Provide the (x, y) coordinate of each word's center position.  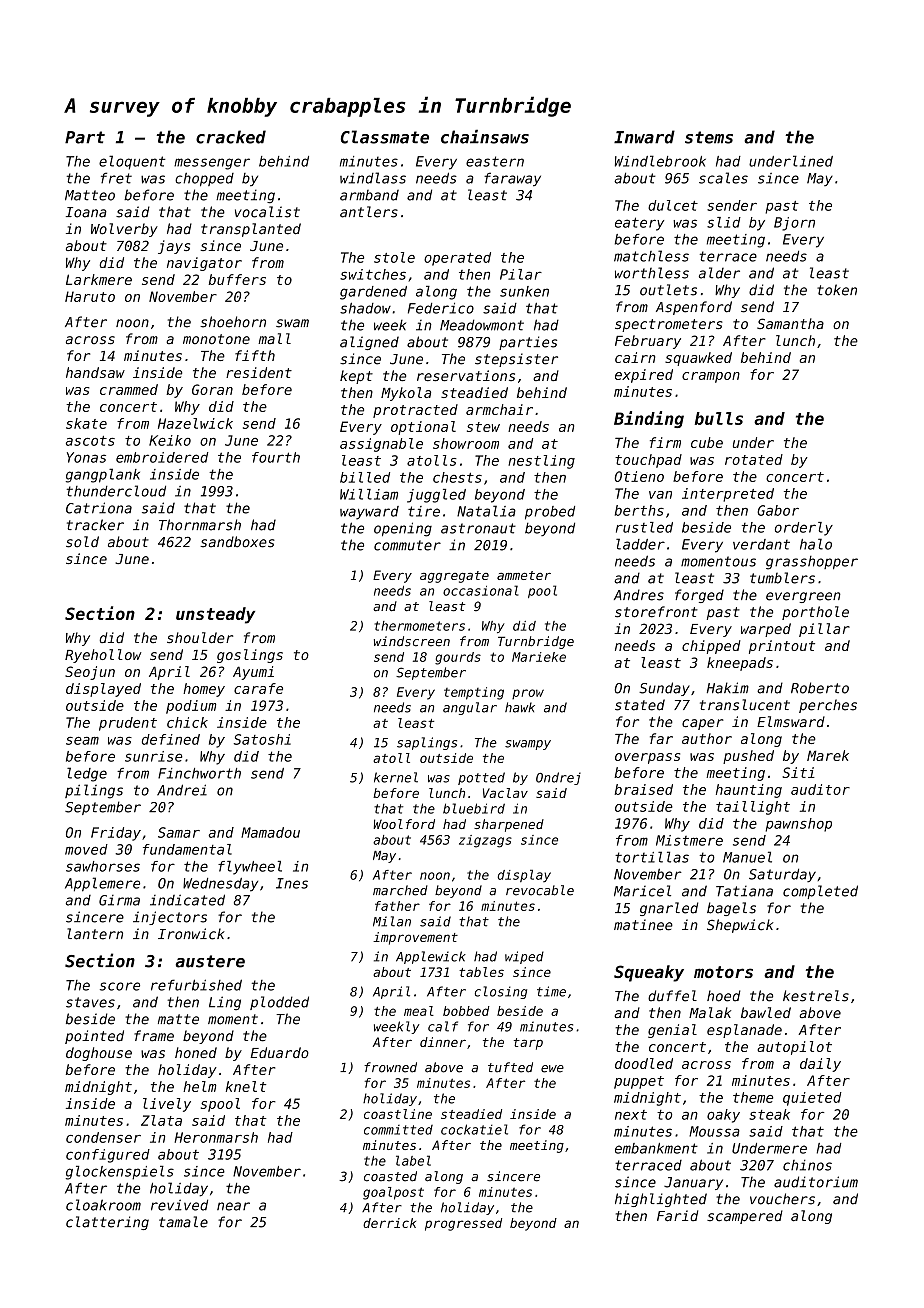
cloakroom (103, 1205)
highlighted (661, 1200)
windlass (373, 178)
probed (550, 513)
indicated (187, 900)
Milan (392, 921)
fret (116, 178)
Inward (644, 137)
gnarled (669, 909)
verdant (761, 544)
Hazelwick (195, 423)
